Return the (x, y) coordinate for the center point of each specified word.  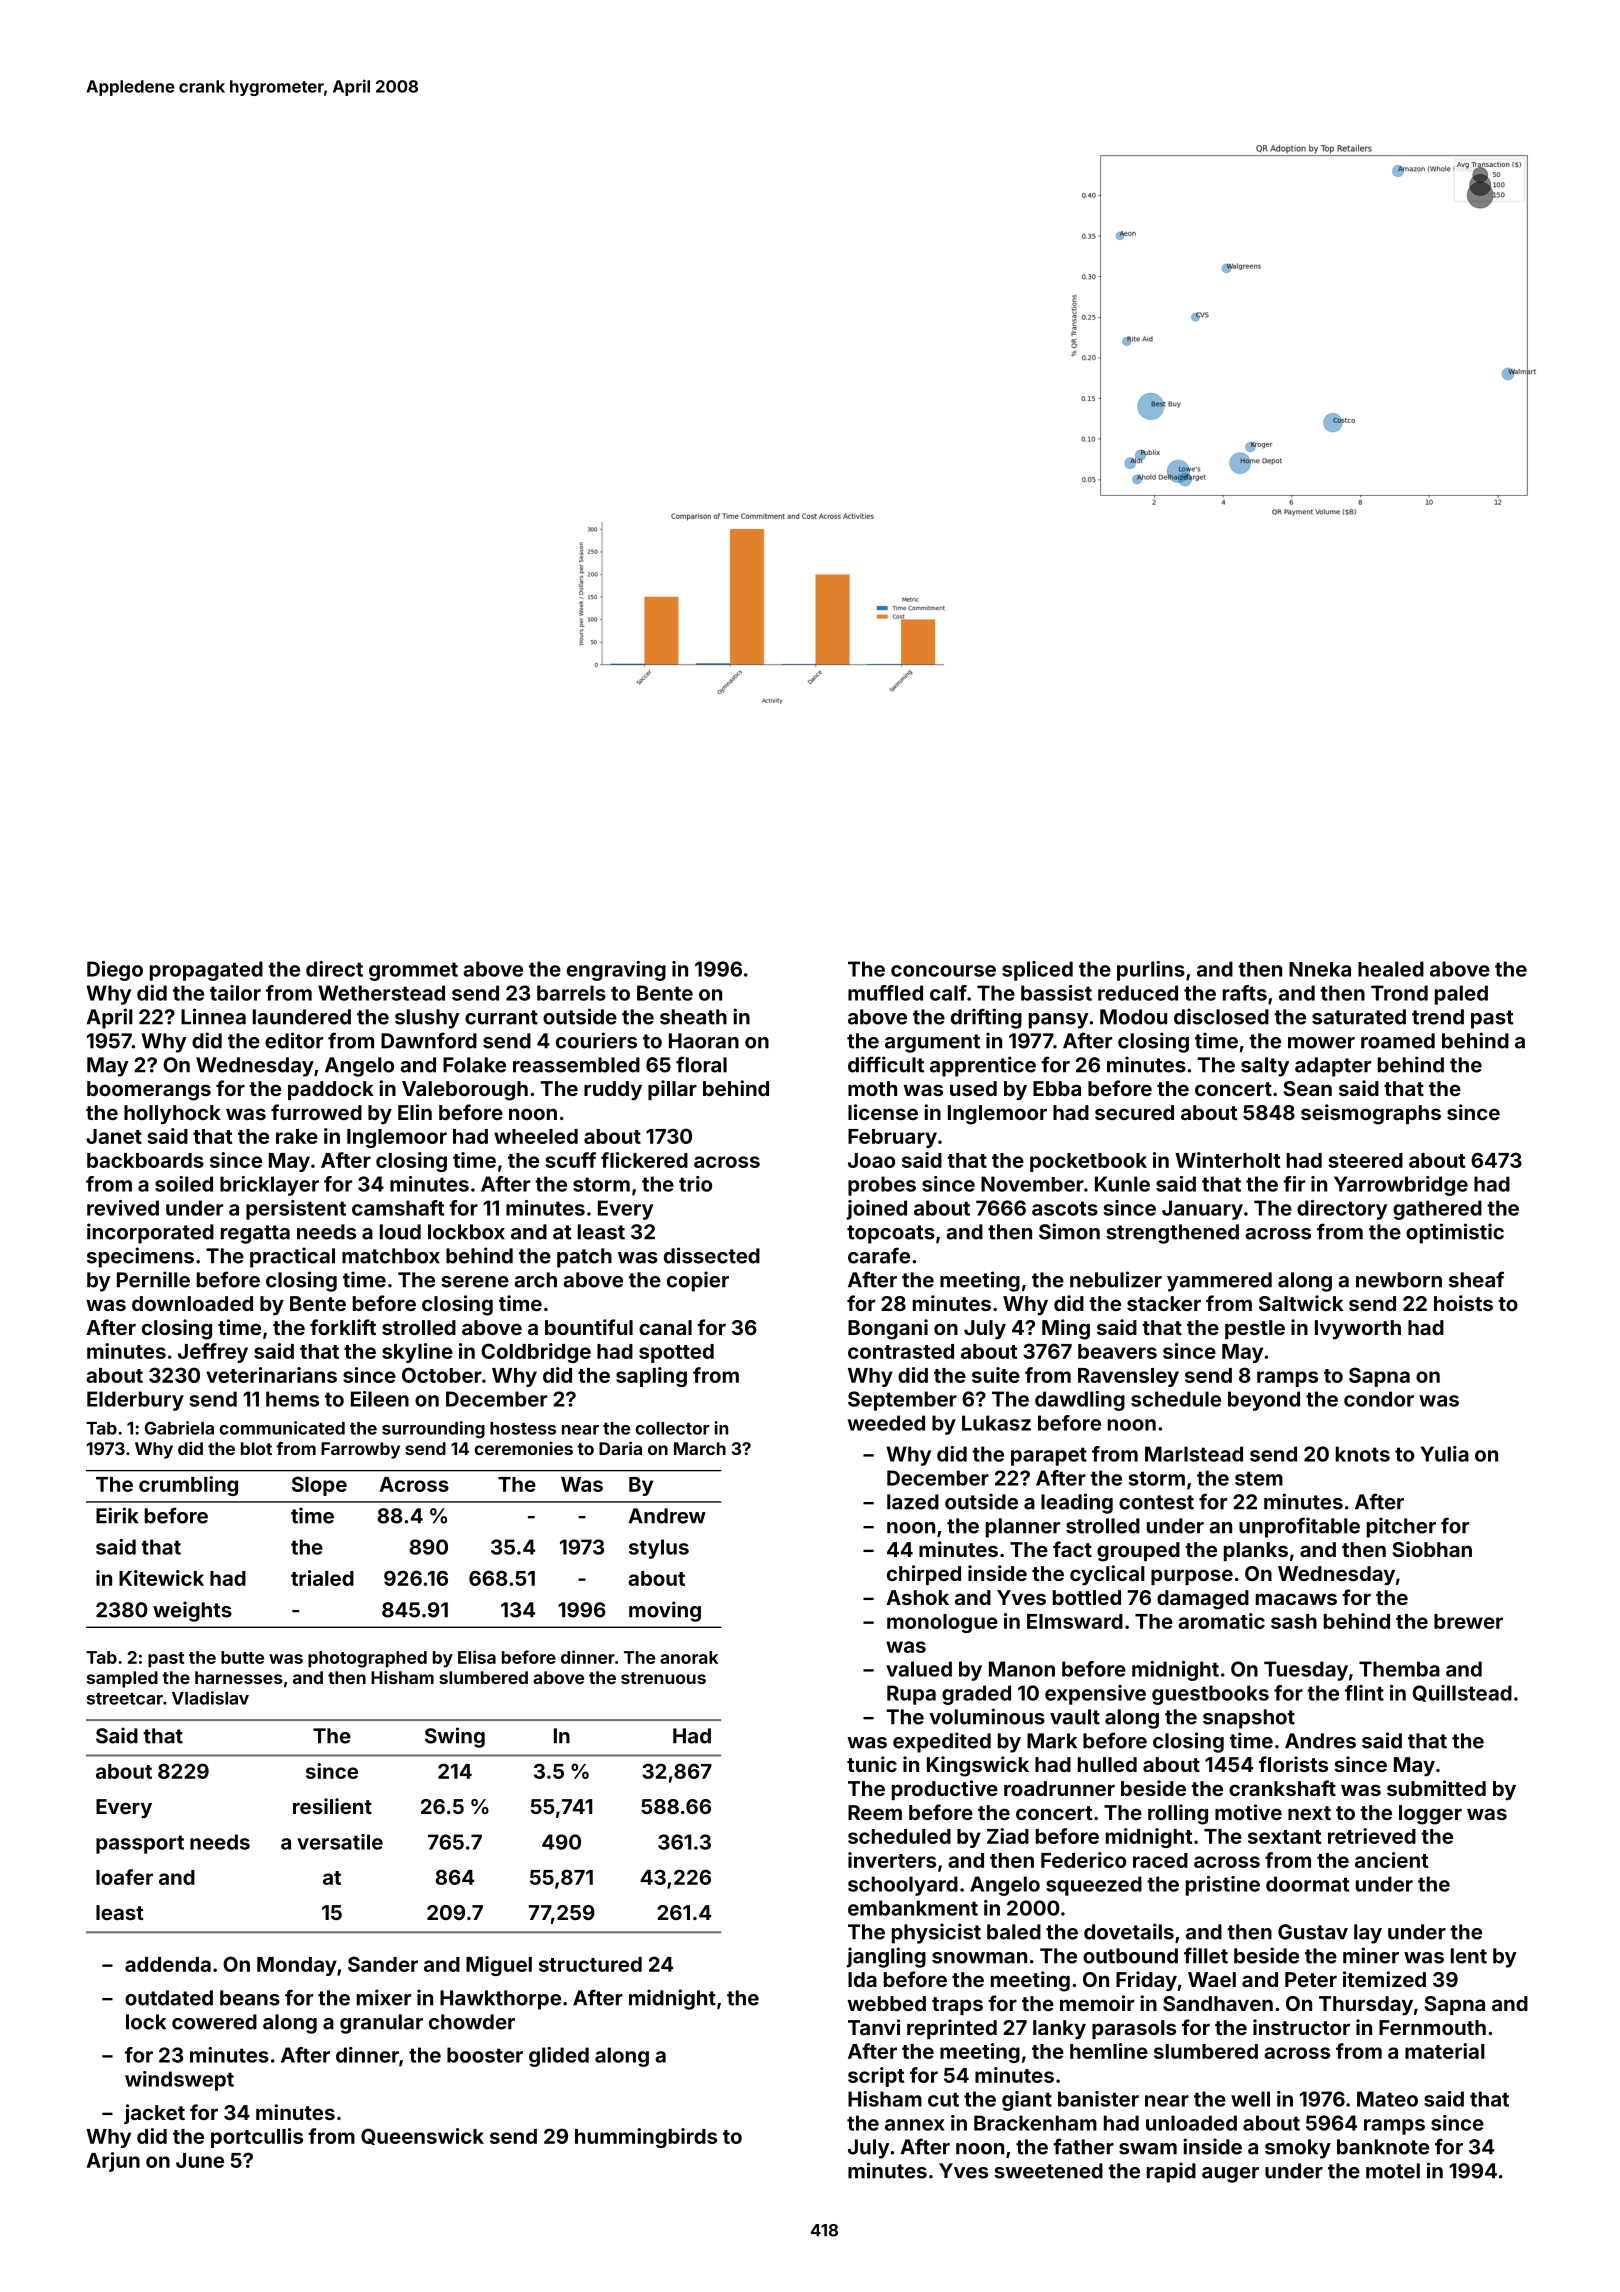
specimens (140, 1257)
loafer (124, 1877)
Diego (115, 971)
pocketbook (1088, 1162)
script (876, 2077)
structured (590, 1964)
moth (872, 1088)
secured (1134, 1112)
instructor (1301, 2027)
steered (1366, 1160)
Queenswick (422, 2136)
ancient (1391, 1860)
